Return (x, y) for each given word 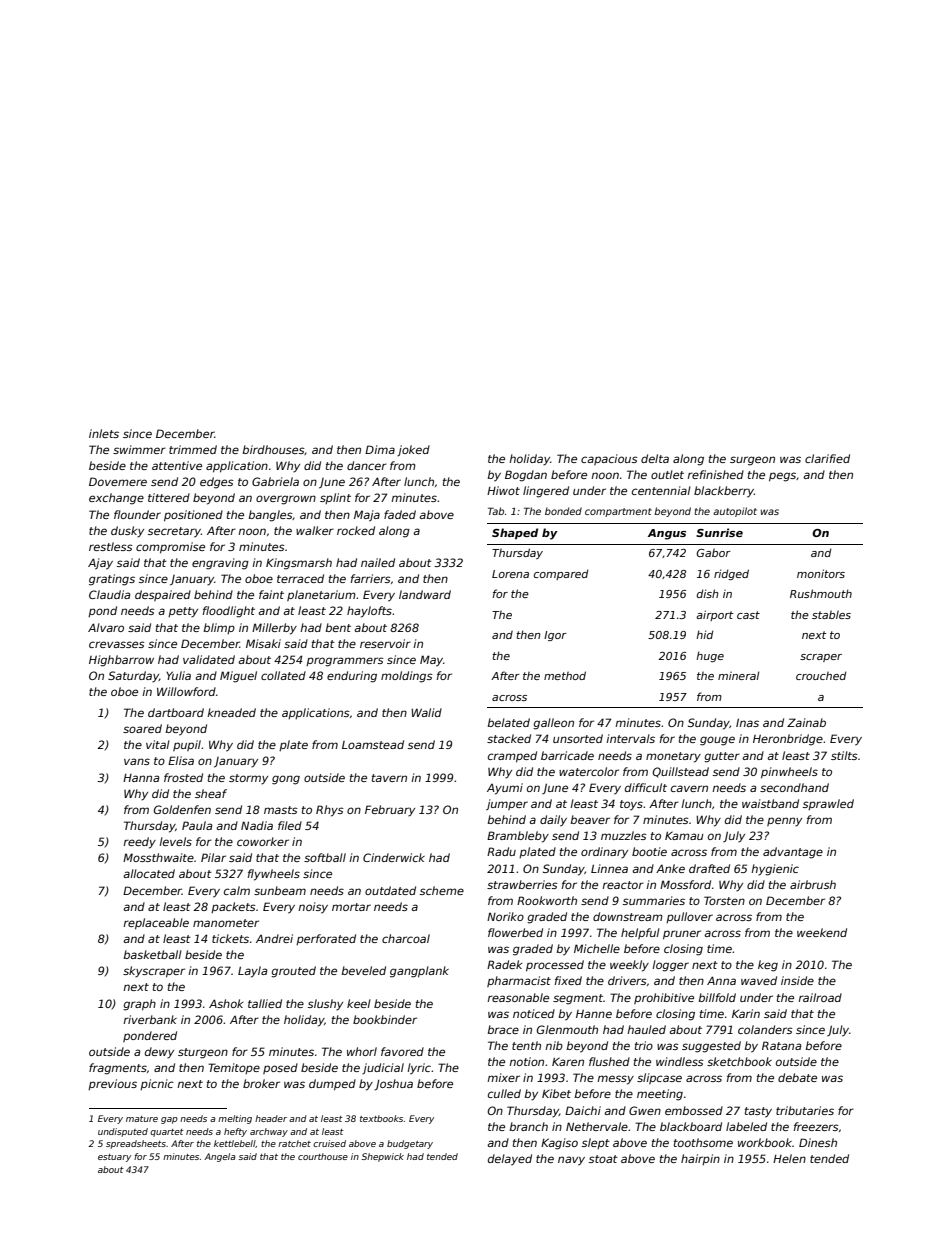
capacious (609, 459)
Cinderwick (394, 857)
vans (137, 761)
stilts (844, 755)
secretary (174, 532)
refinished (715, 474)
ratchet (294, 1143)
